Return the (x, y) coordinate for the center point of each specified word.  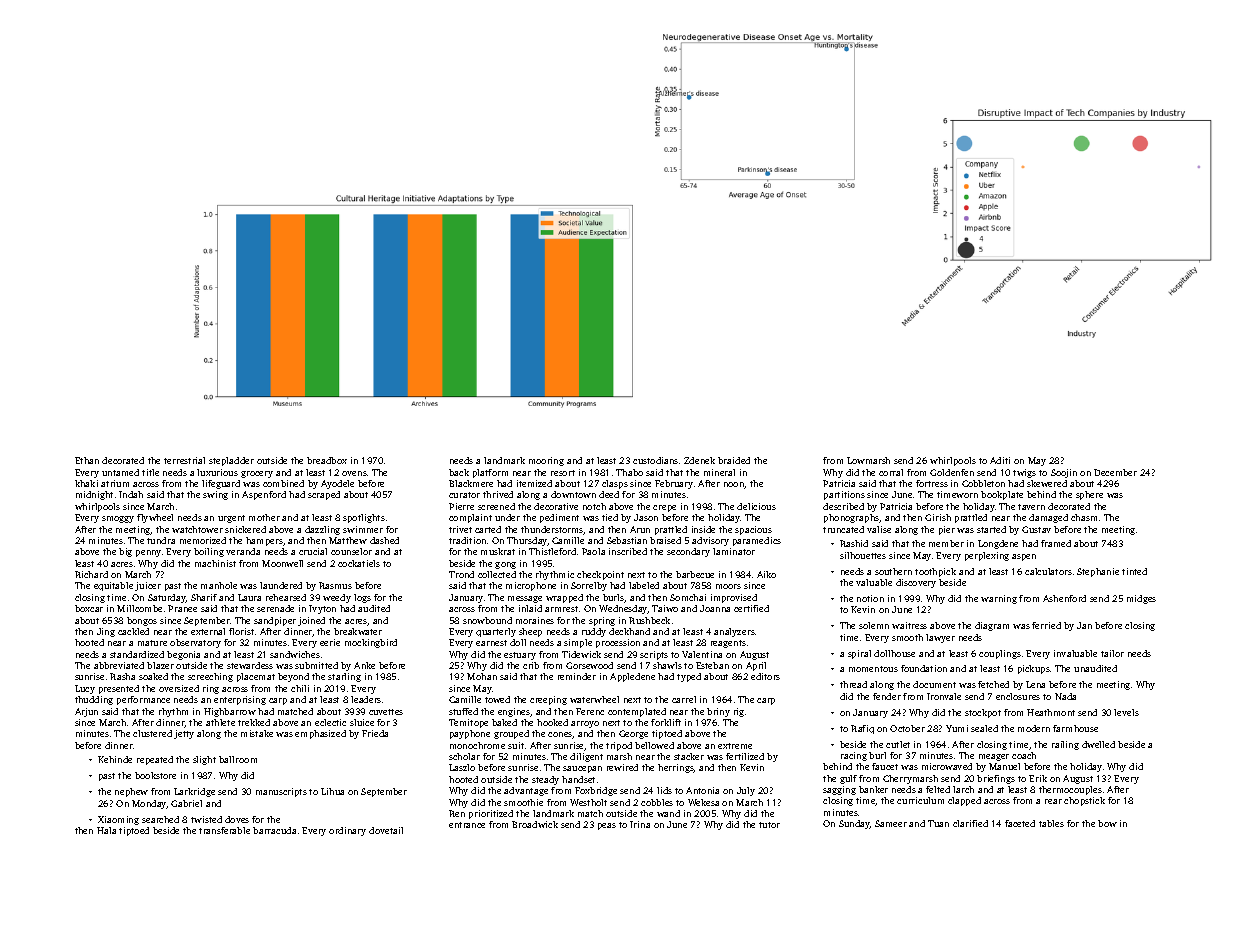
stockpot (983, 713)
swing (215, 495)
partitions (844, 495)
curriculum (920, 800)
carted (488, 529)
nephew (131, 792)
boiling (209, 552)
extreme (735, 746)
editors (765, 676)
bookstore (155, 775)
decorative (556, 506)
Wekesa (703, 802)
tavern (1031, 507)
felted (938, 789)
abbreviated (119, 665)
